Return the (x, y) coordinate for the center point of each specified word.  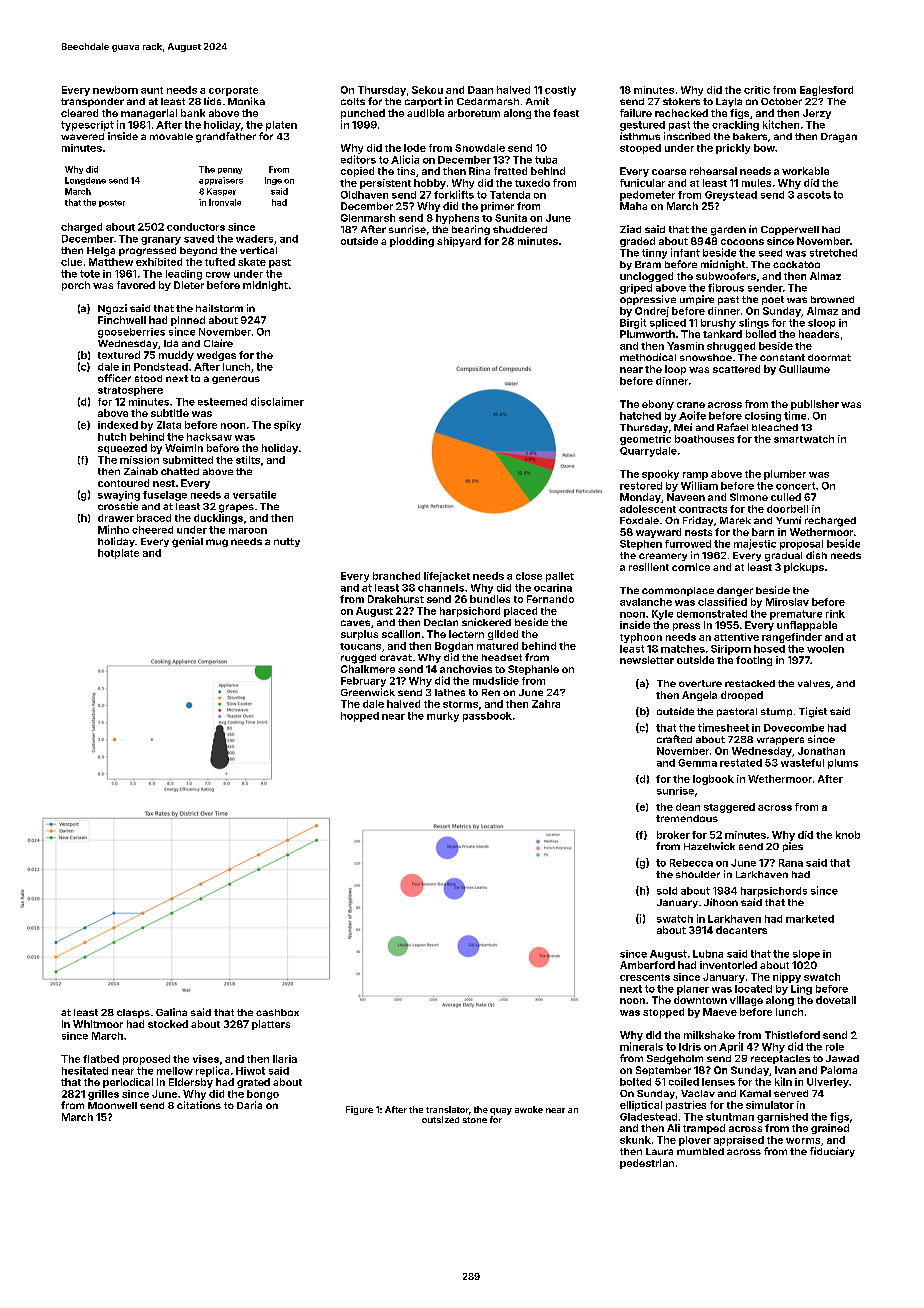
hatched (640, 416)
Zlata (169, 425)
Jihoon (721, 902)
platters (271, 1025)
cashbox (277, 1012)
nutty (287, 542)
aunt (152, 90)
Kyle (662, 615)
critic (757, 90)
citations (199, 1105)
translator (447, 1109)
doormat (829, 357)
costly (560, 91)
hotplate (118, 554)
